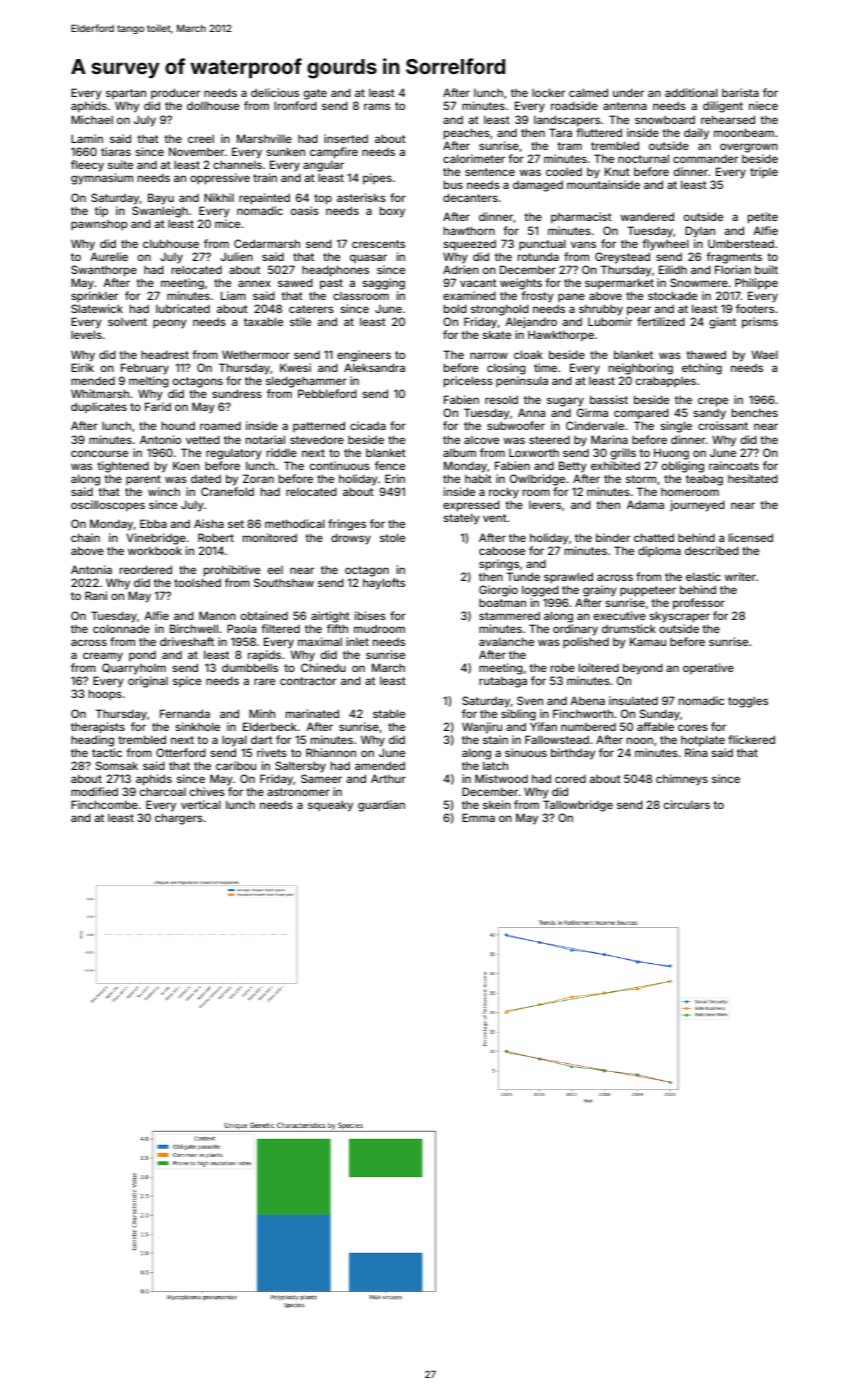 This document has width=849, height=1400. Describe the element at coordinates (179, 819) in the document. I see `chargers` at that location.
